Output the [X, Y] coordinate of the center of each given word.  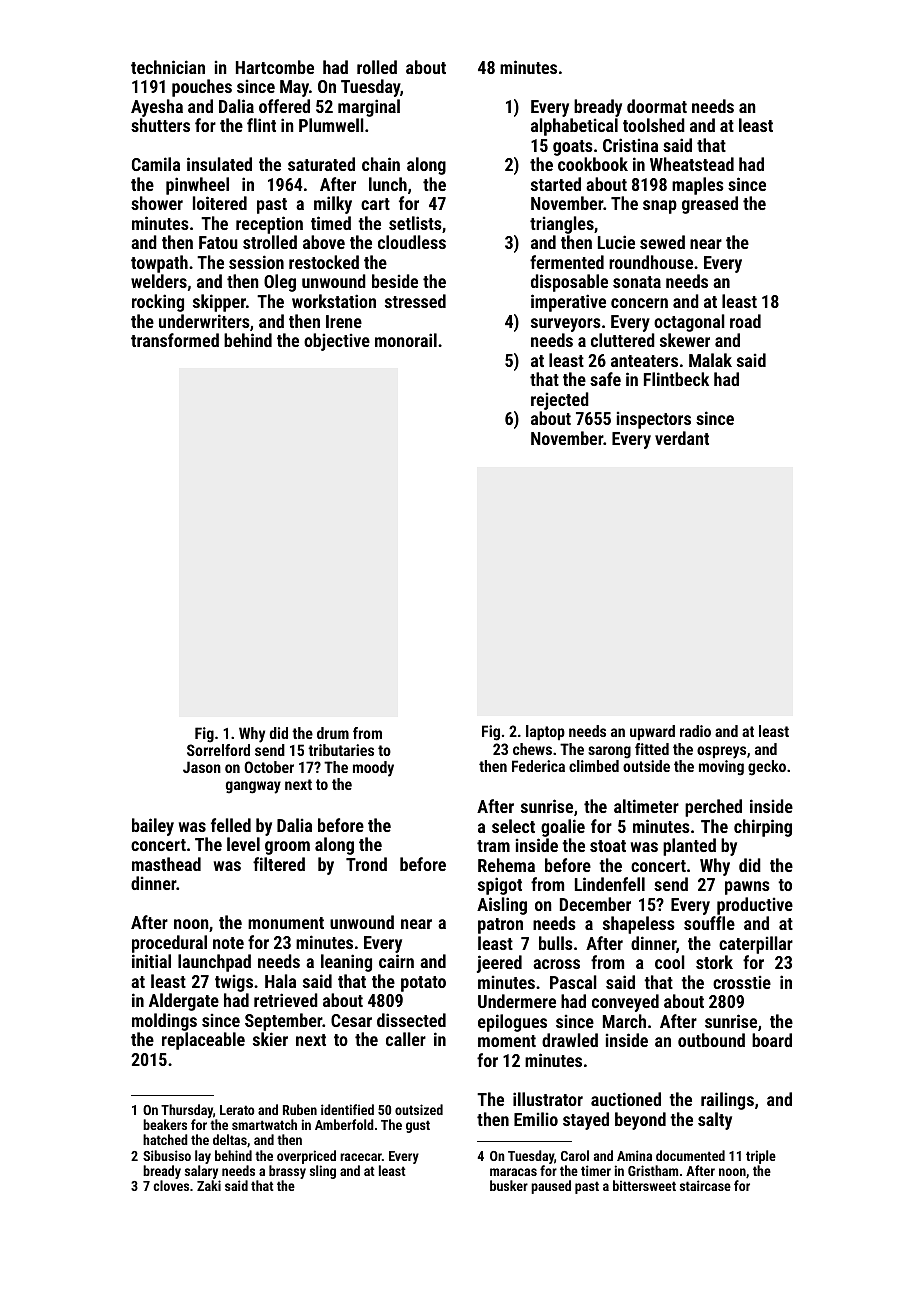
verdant [682, 438]
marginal [369, 108]
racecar [361, 1157]
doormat [657, 106]
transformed [175, 340]
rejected [560, 401]
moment [507, 1041]
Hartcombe [275, 67]
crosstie [742, 982]
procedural [169, 944]
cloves [171, 1185]
